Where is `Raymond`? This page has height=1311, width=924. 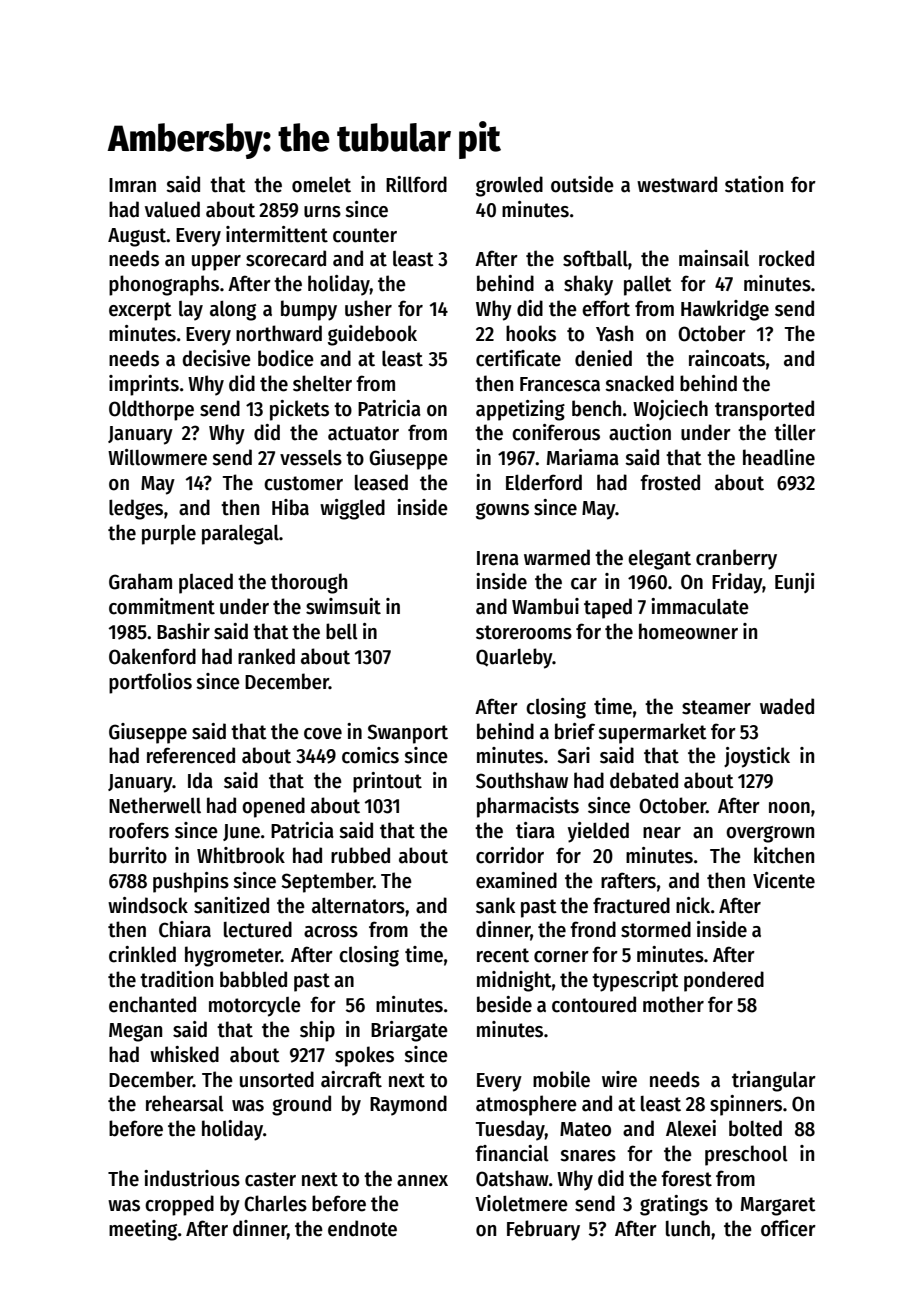
Raymond is located at coordinates (408, 1105).
